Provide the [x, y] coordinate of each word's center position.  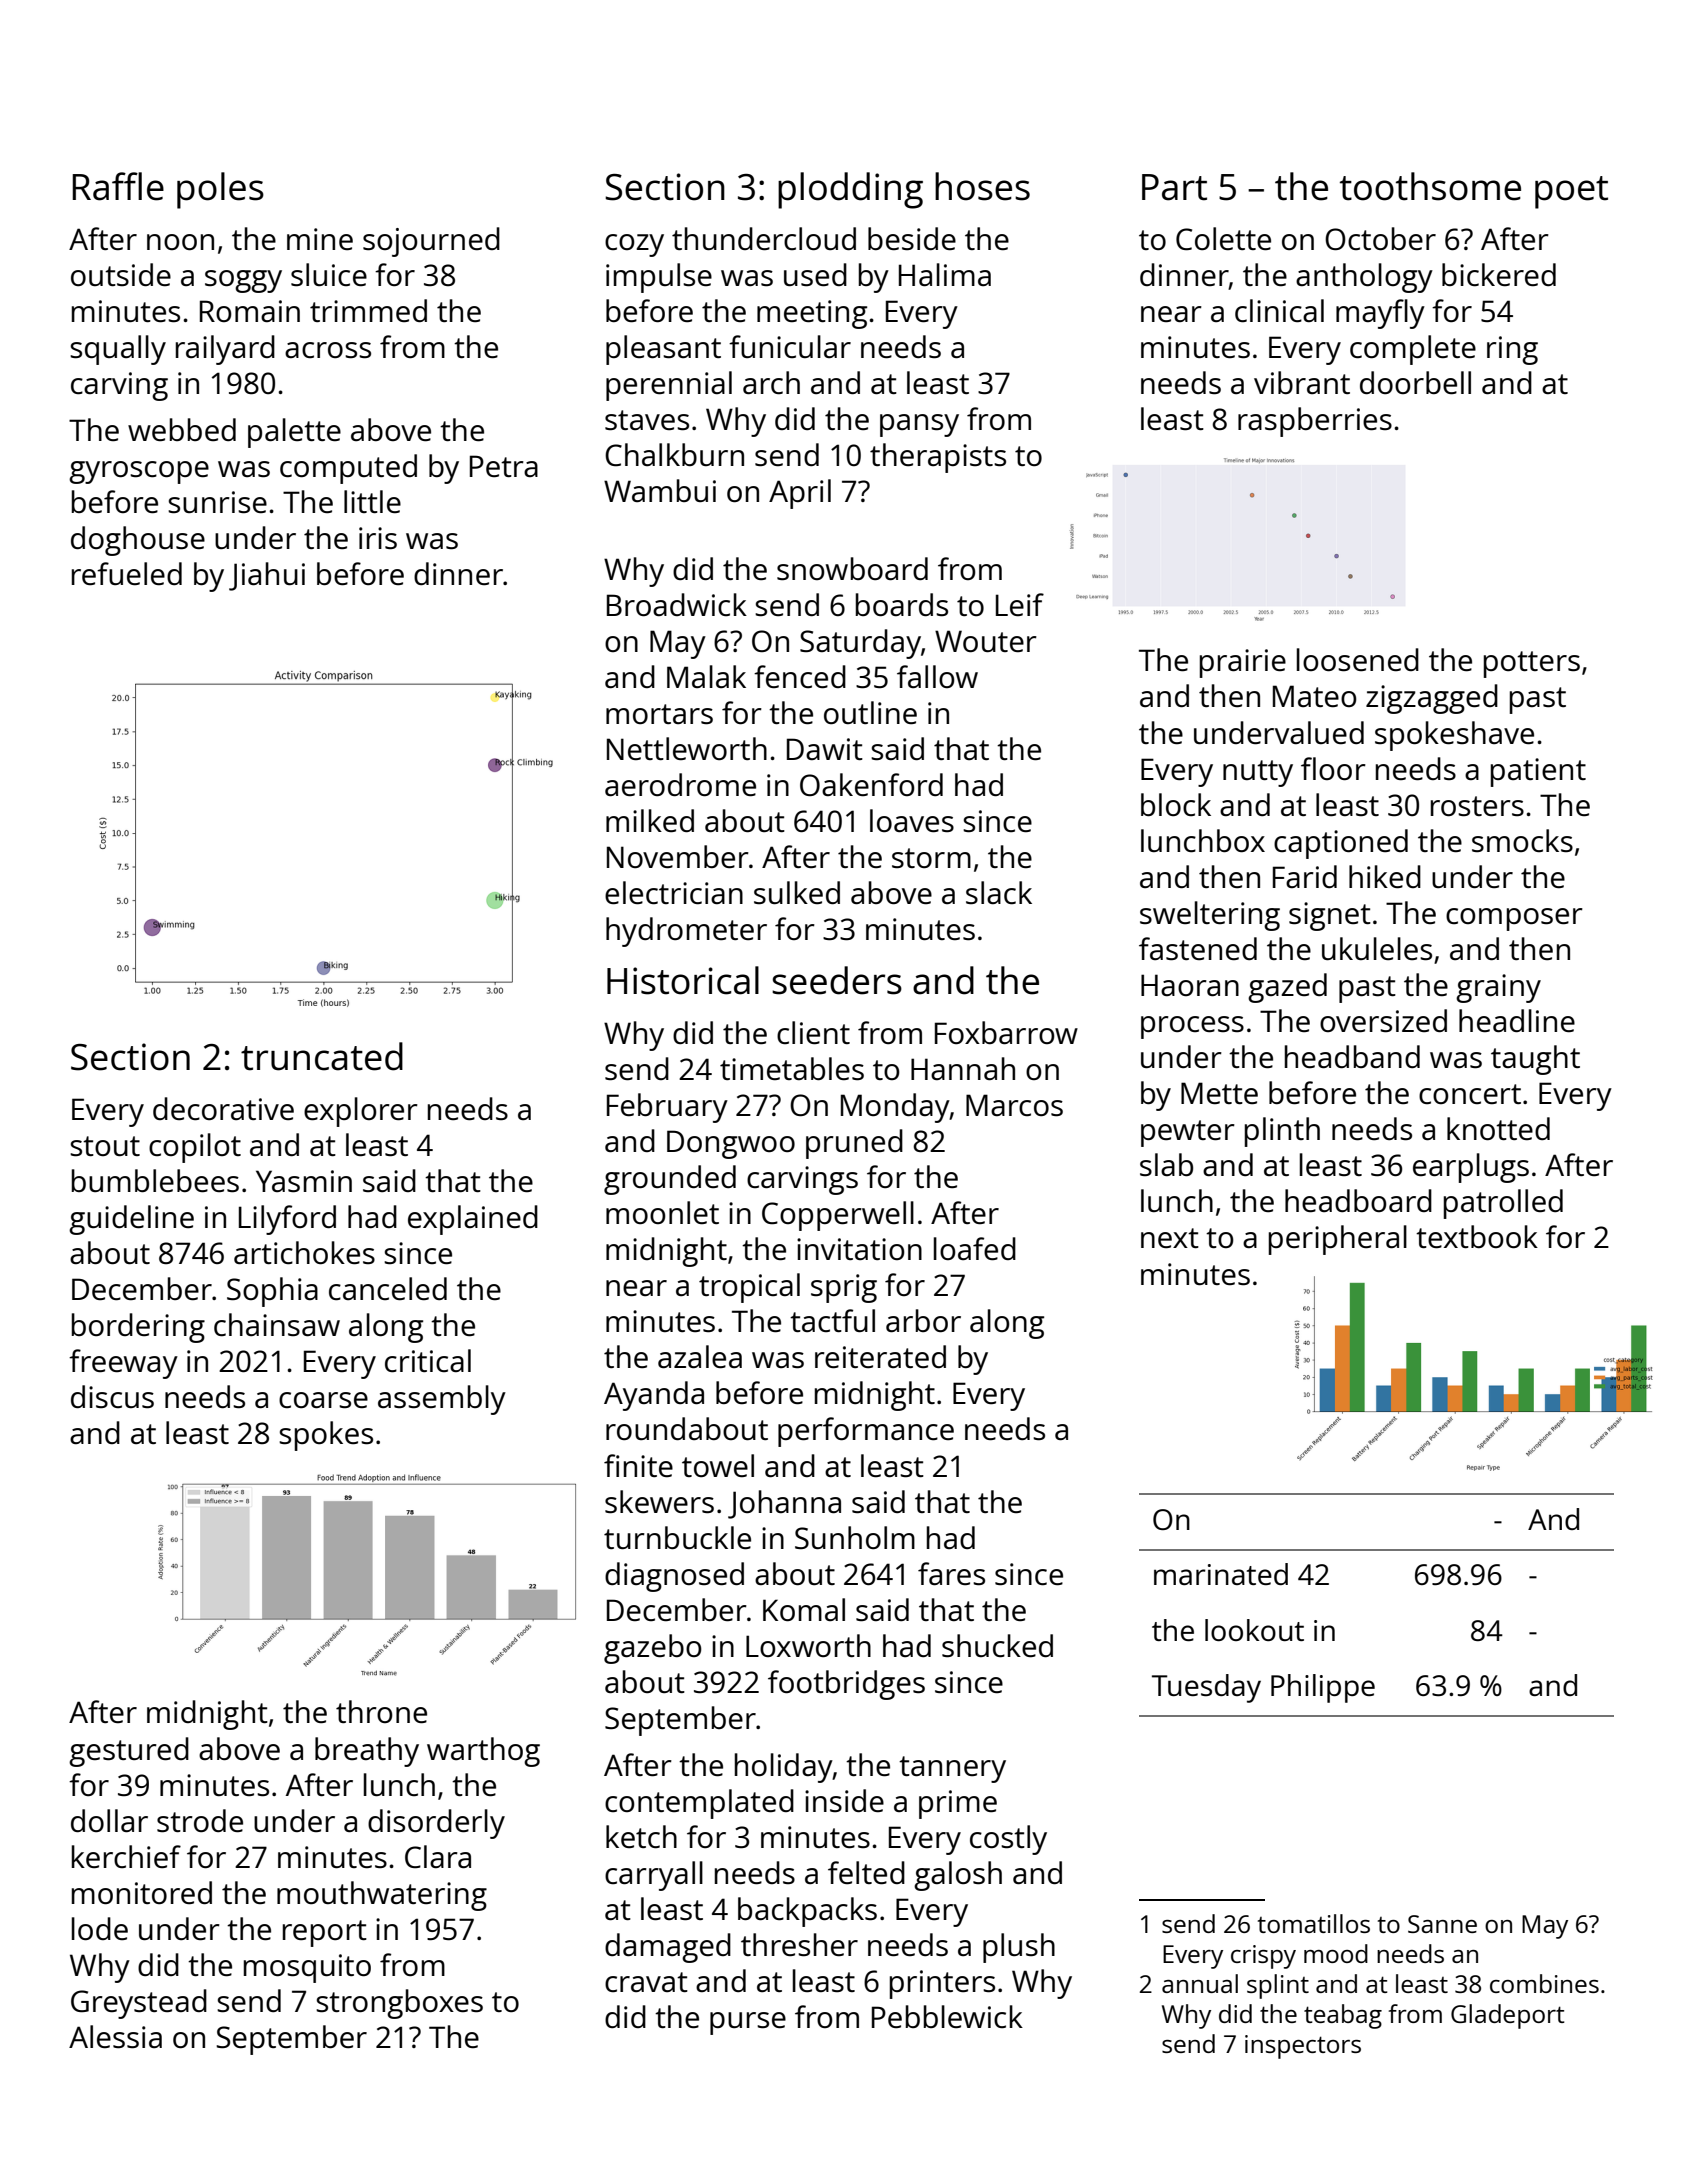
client [813, 1033]
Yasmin [304, 1181]
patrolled [1503, 1204]
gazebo [653, 1649]
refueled [127, 573]
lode [100, 1928]
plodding [850, 190]
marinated [1221, 1574]
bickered [1499, 275]
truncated [322, 1056]
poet [1571, 192]
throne [381, 1712]
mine [320, 239]
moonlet [662, 1212]
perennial [669, 386]
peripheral [1338, 1240]
